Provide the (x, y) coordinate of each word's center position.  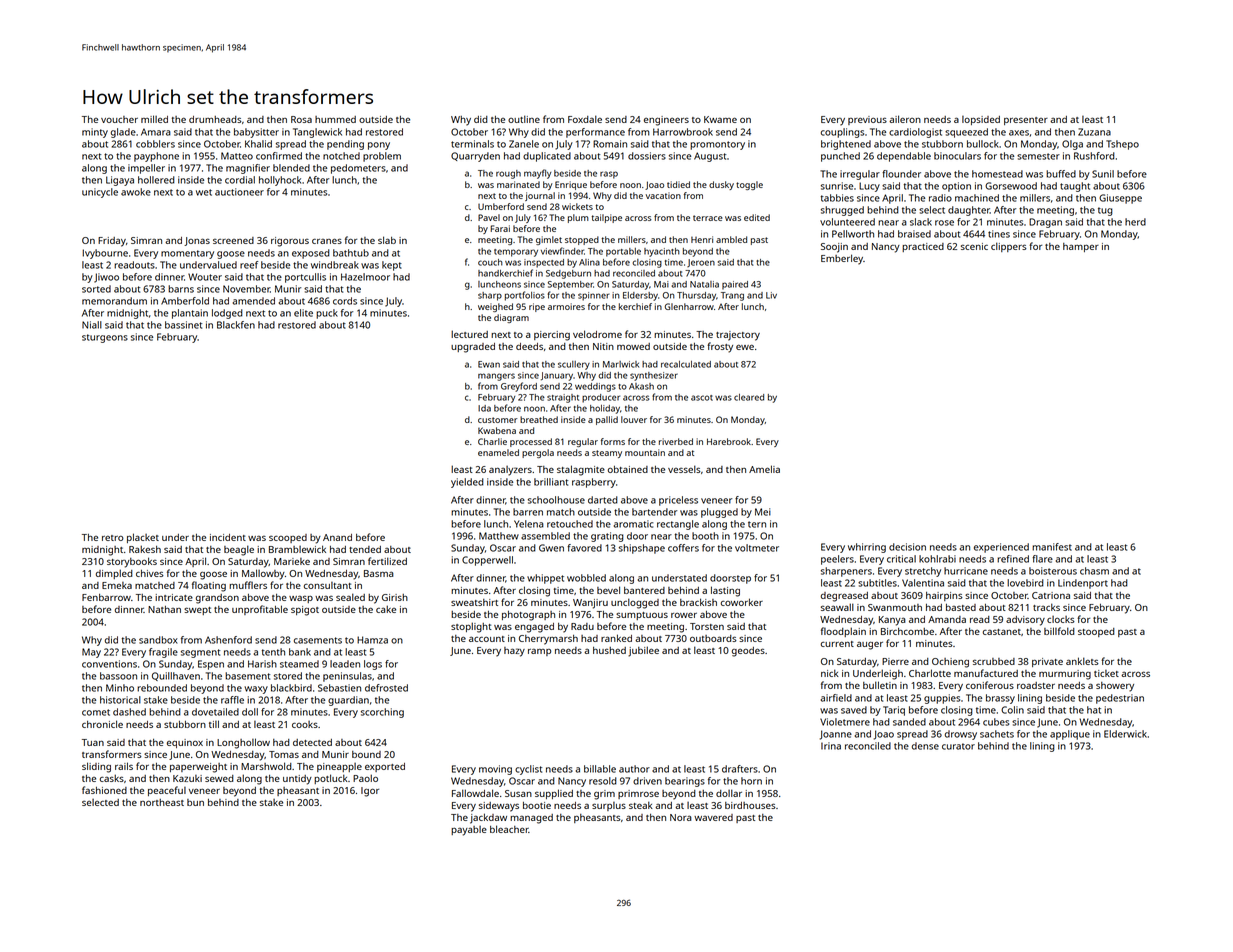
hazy (514, 652)
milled (154, 119)
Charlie (492, 441)
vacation (663, 195)
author (634, 769)
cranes (327, 241)
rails (124, 766)
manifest (1052, 547)
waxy (256, 690)
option (956, 187)
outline (524, 119)
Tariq (894, 711)
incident (228, 537)
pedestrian (1120, 699)
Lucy (869, 187)
